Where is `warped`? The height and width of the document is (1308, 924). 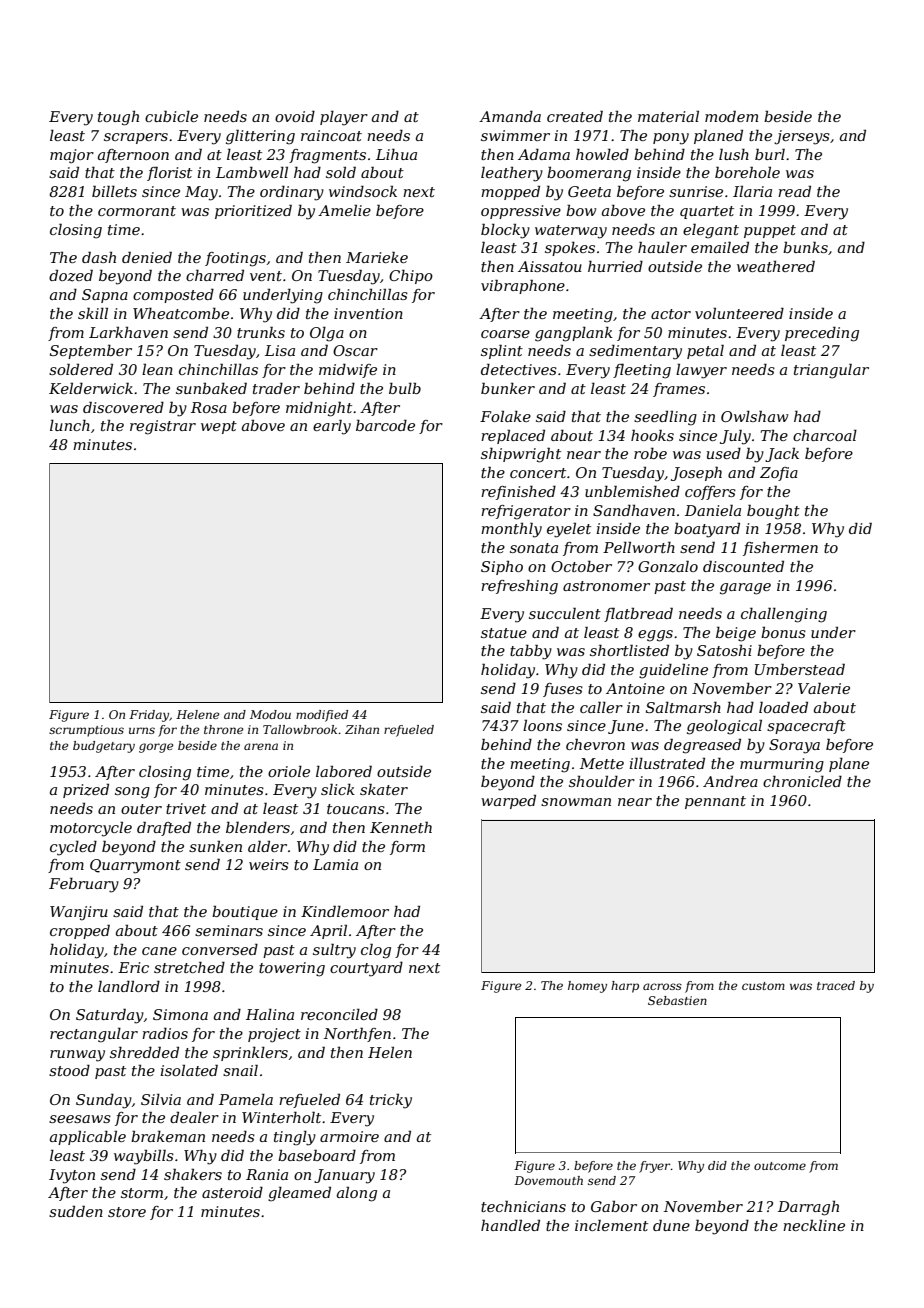
warped is located at coordinates (508, 802).
